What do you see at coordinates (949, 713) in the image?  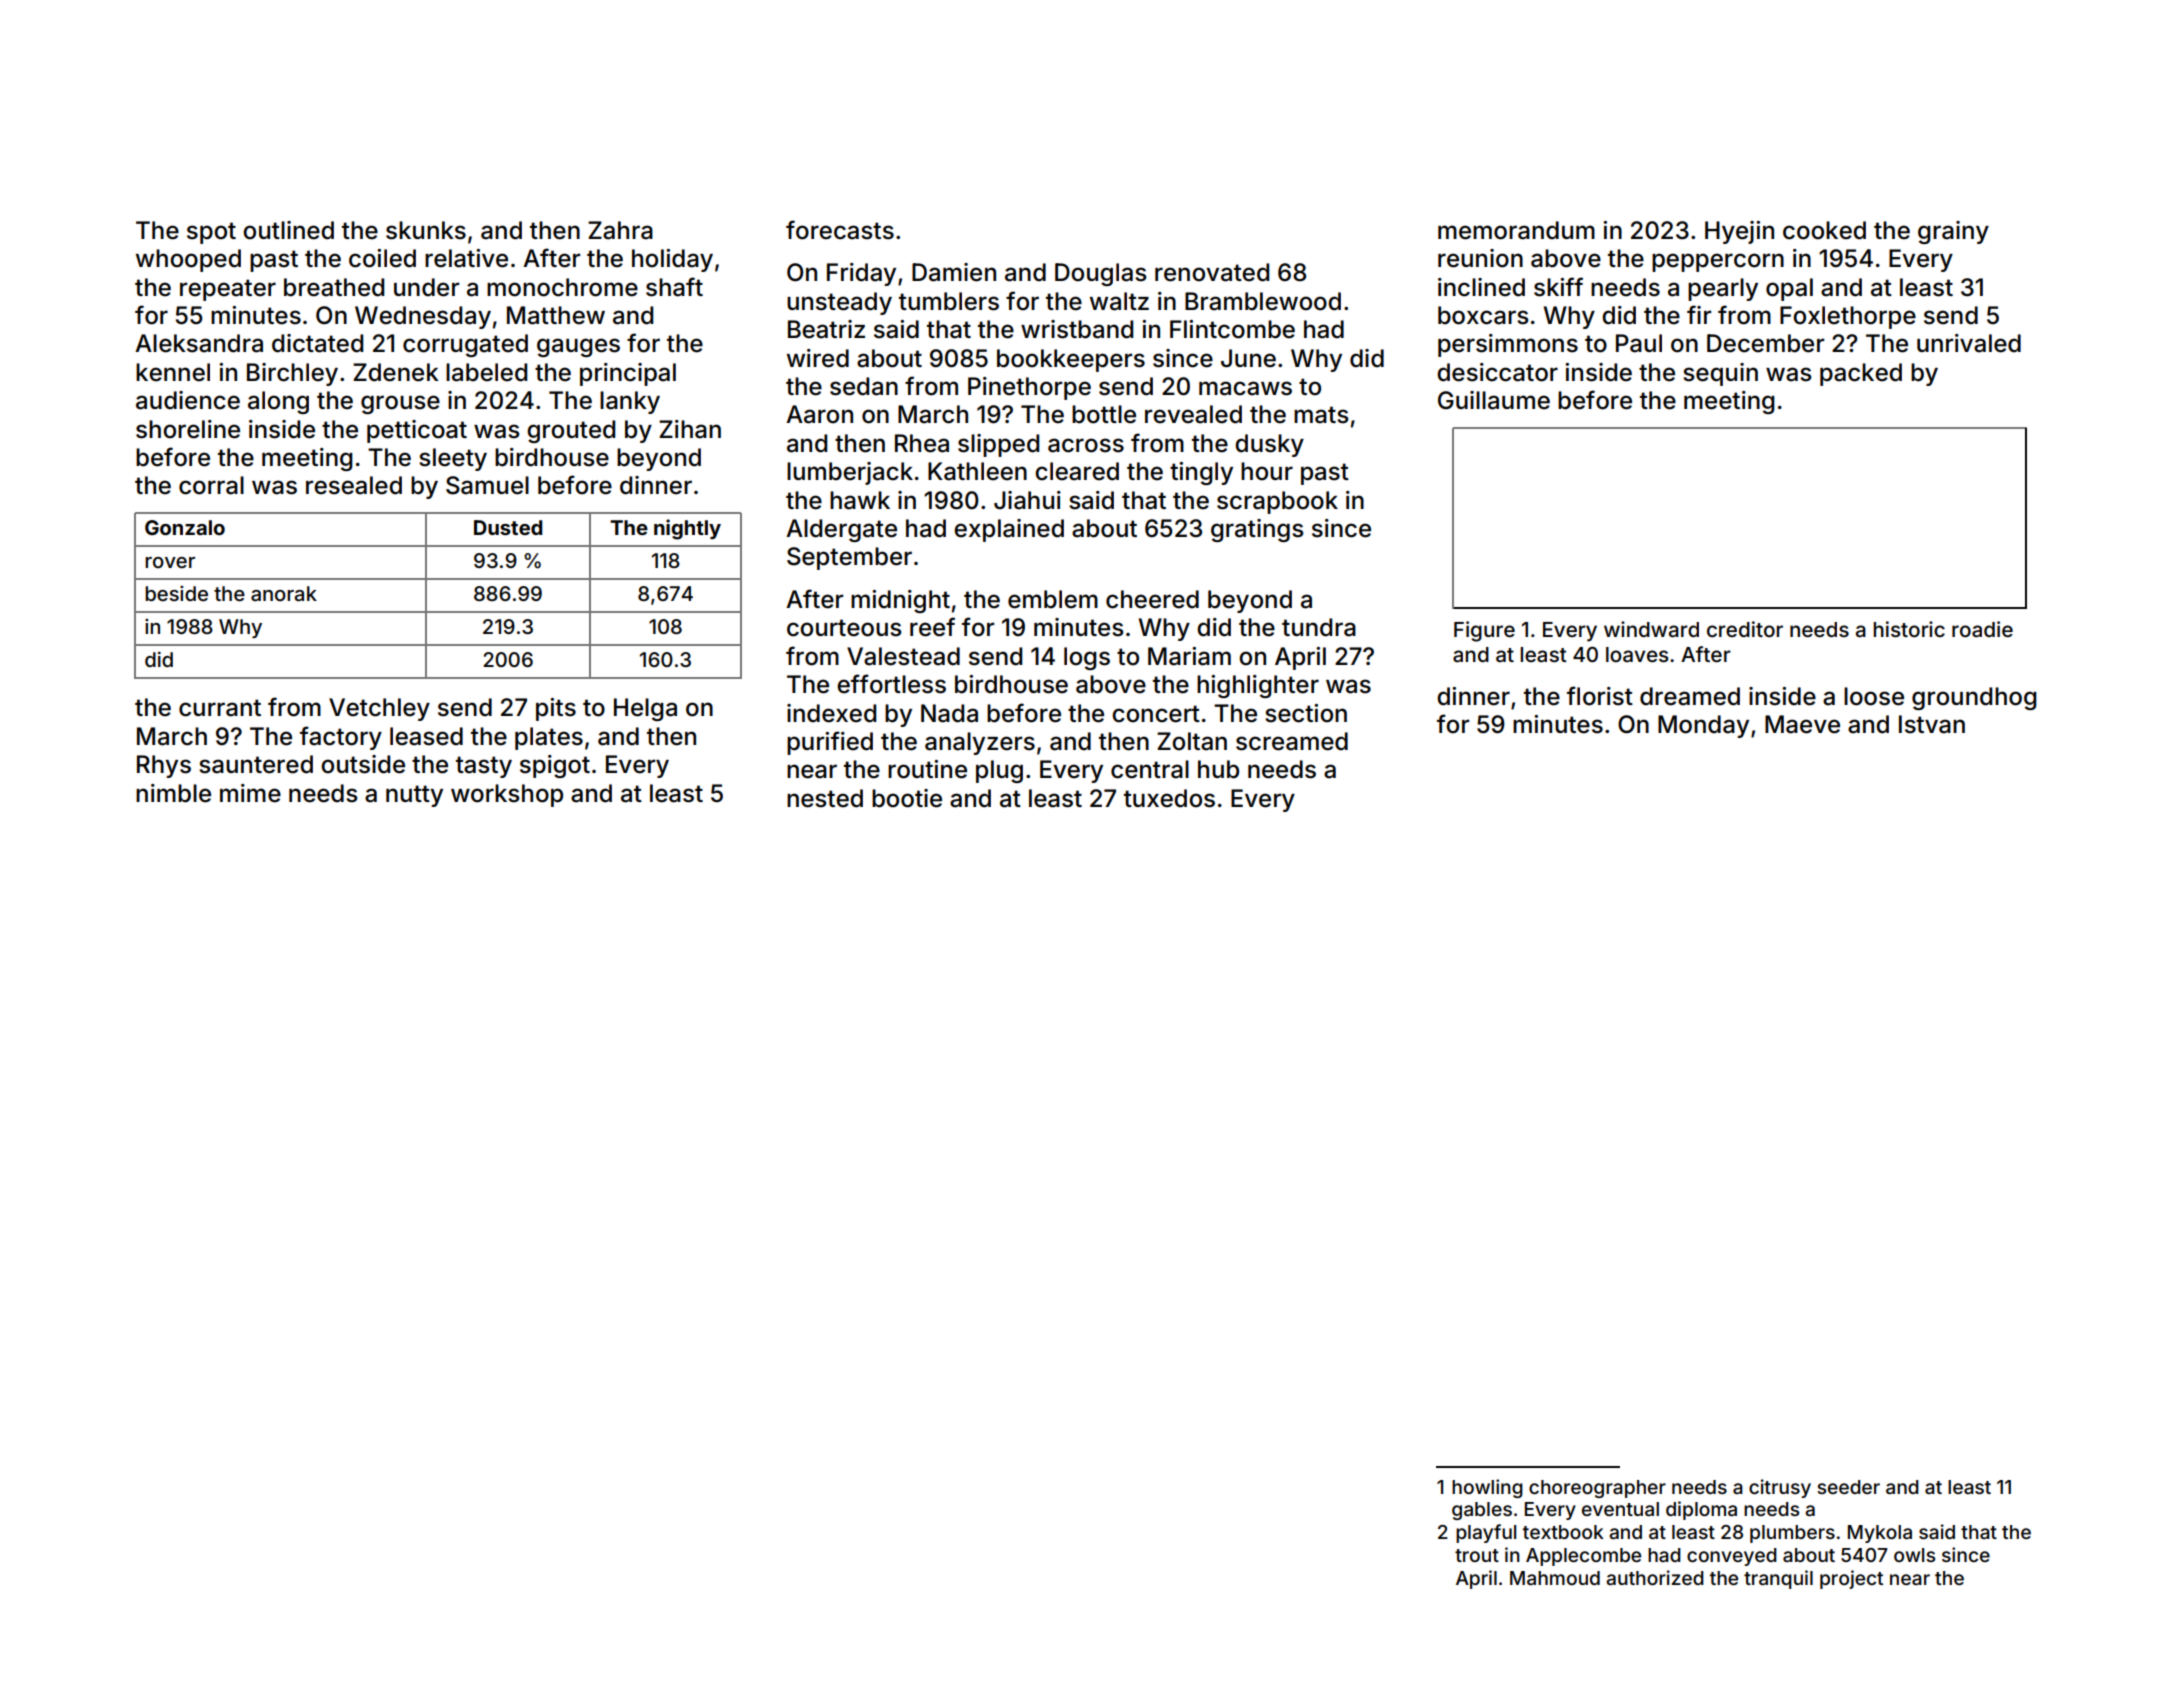 I see `Nada` at bounding box center [949, 713].
